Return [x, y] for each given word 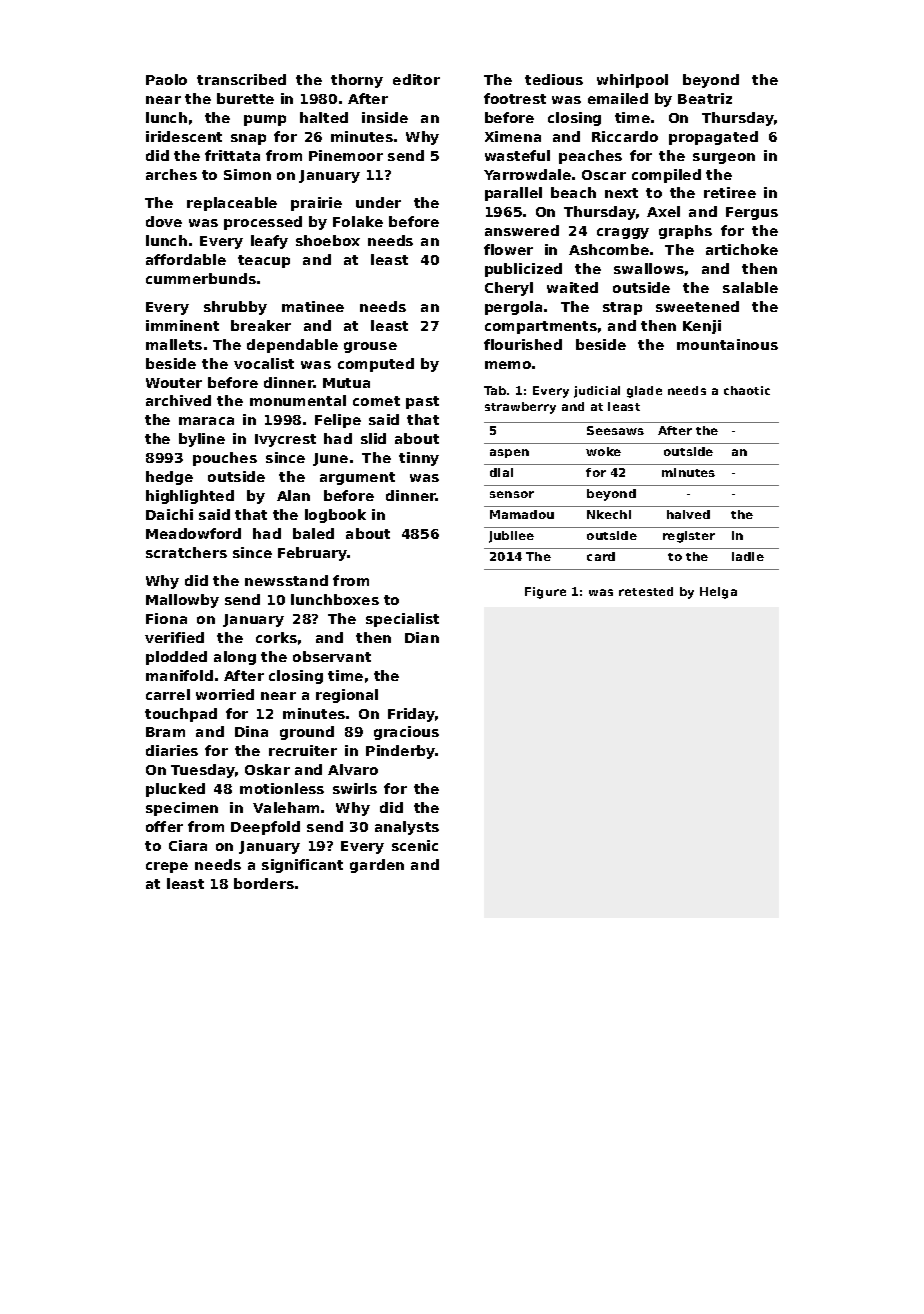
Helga [718, 593]
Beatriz [705, 98]
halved [688, 514]
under [378, 202]
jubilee [511, 537]
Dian [422, 637]
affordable [186, 259]
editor [416, 79]
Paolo [166, 79]
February [313, 554]
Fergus [752, 213]
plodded [176, 658]
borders [264, 883]
